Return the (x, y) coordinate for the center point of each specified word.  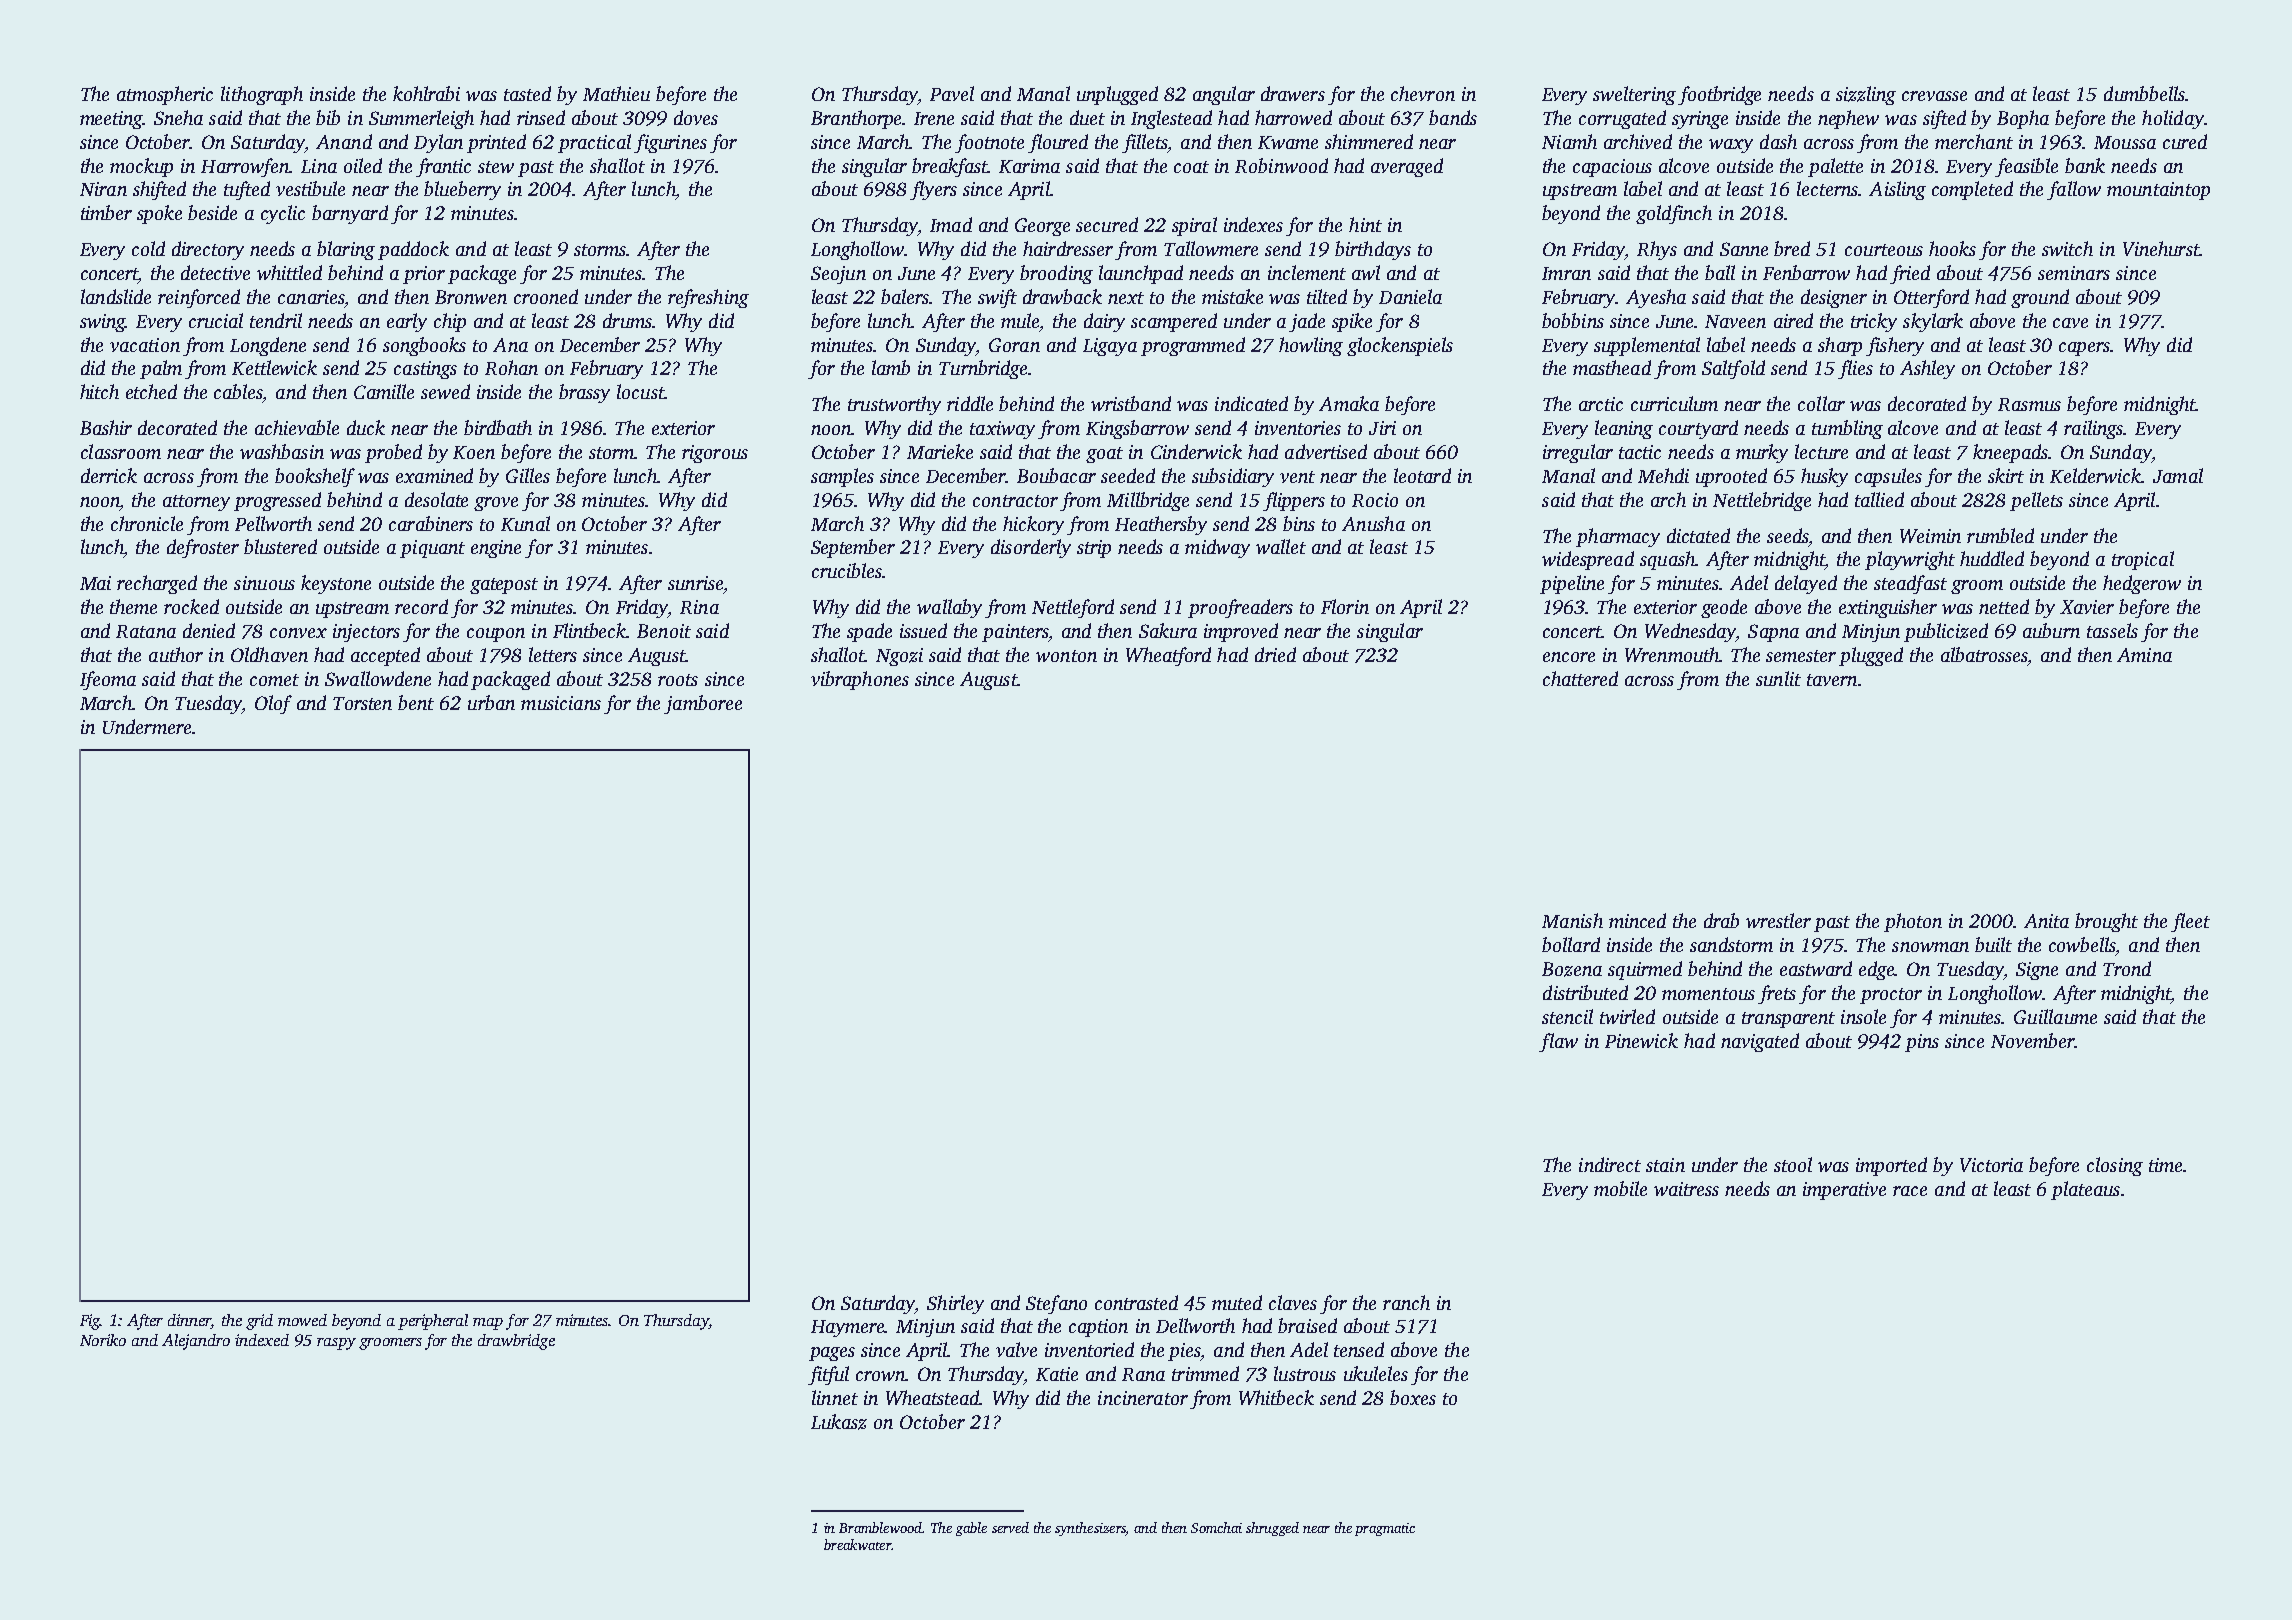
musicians (561, 703)
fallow (2074, 190)
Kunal (525, 523)
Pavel (952, 93)
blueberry (462, 190)
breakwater (857, 1544)
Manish (1572, 920)
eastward (1816, 968)
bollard (1571, 944)
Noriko (103, 1340)
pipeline (1572, 584)
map (488, 1324)
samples (842, 477)
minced (1637, 920)
